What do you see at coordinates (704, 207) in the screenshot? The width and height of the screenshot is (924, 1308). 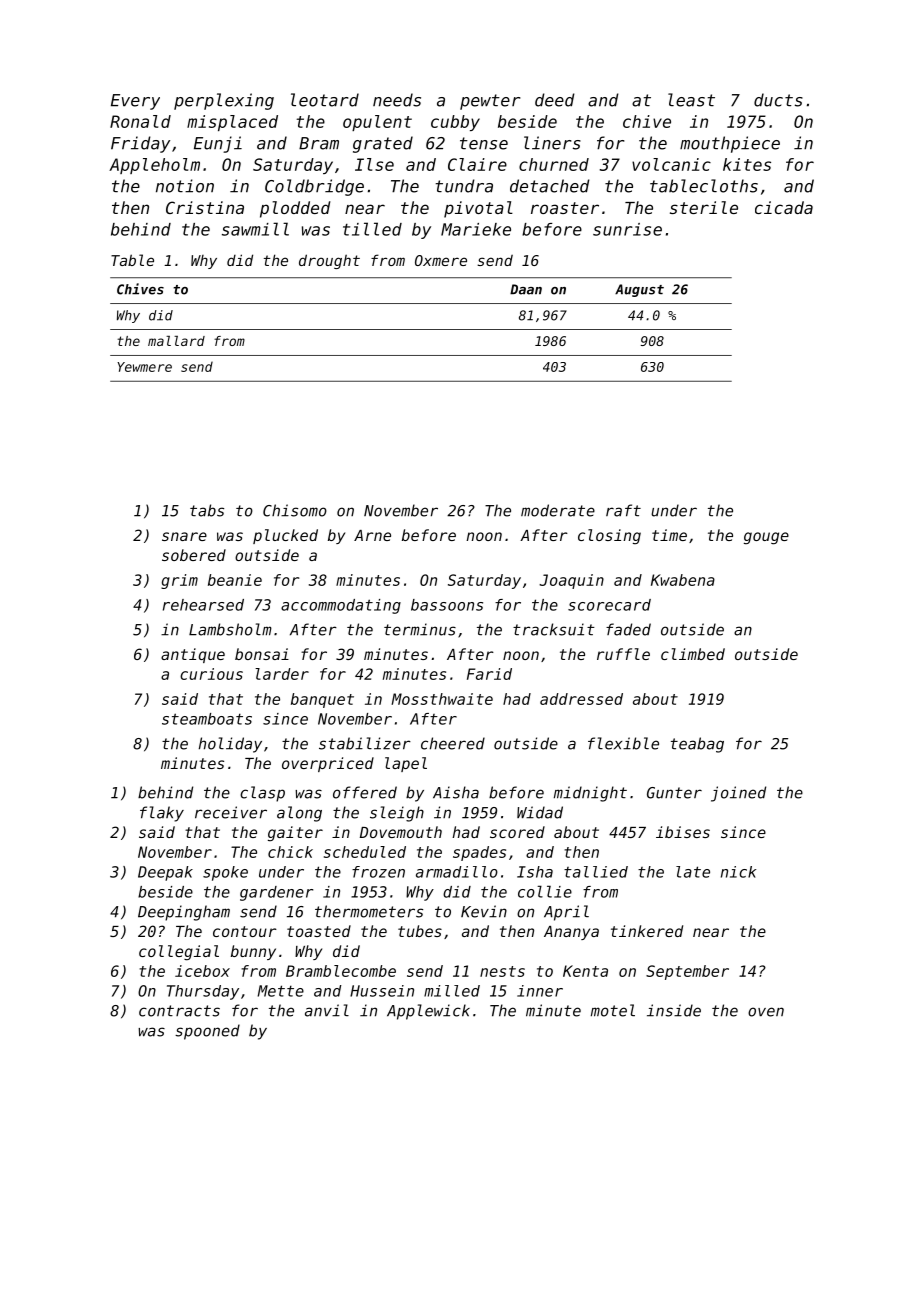 I see `sterile` at bounding box center [704, 207].
